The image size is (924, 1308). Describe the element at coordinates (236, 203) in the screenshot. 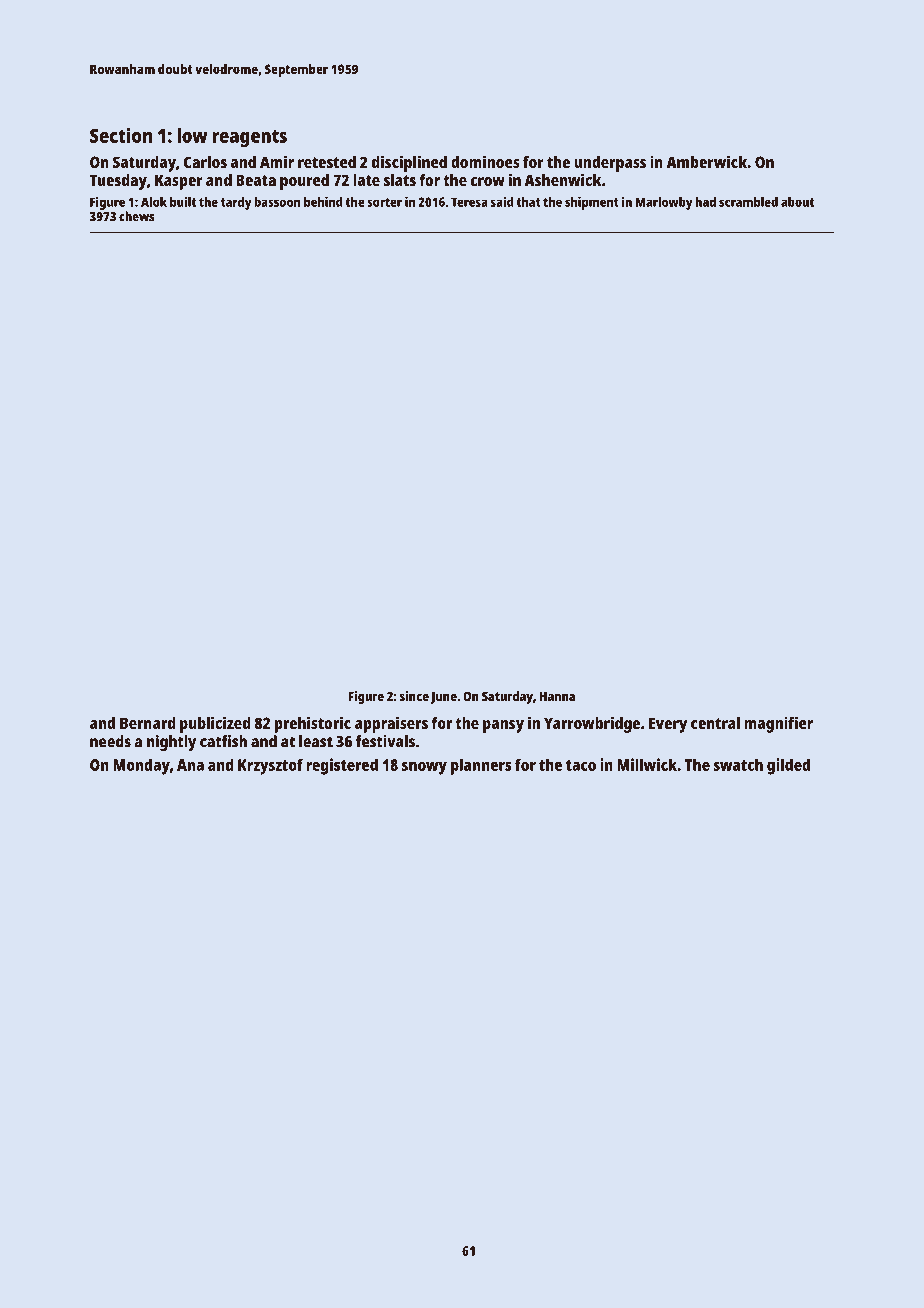

I see `tardy` at that location.
